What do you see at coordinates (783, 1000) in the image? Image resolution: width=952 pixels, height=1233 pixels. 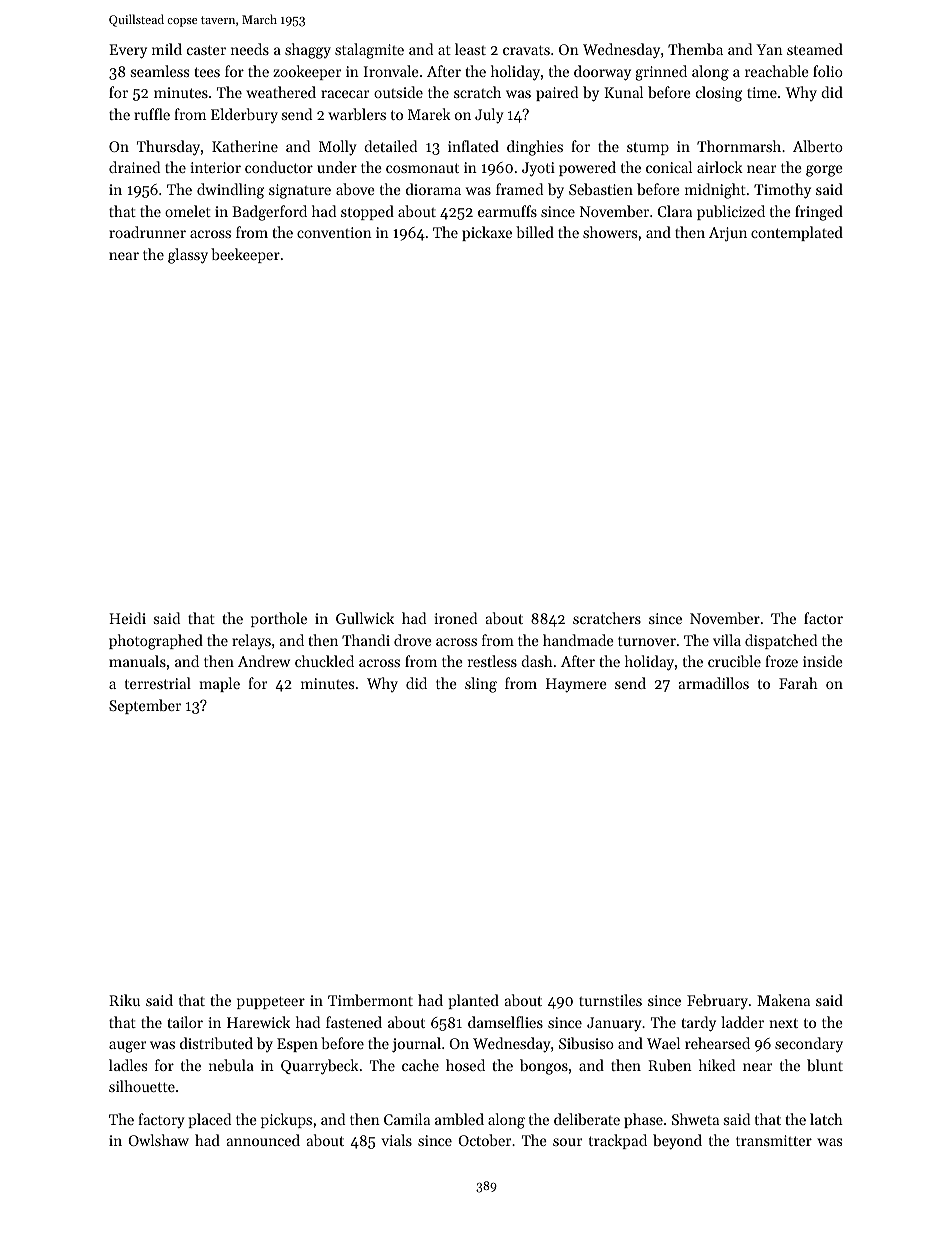 I see `Makena` at bounding box center [783, 1000].
